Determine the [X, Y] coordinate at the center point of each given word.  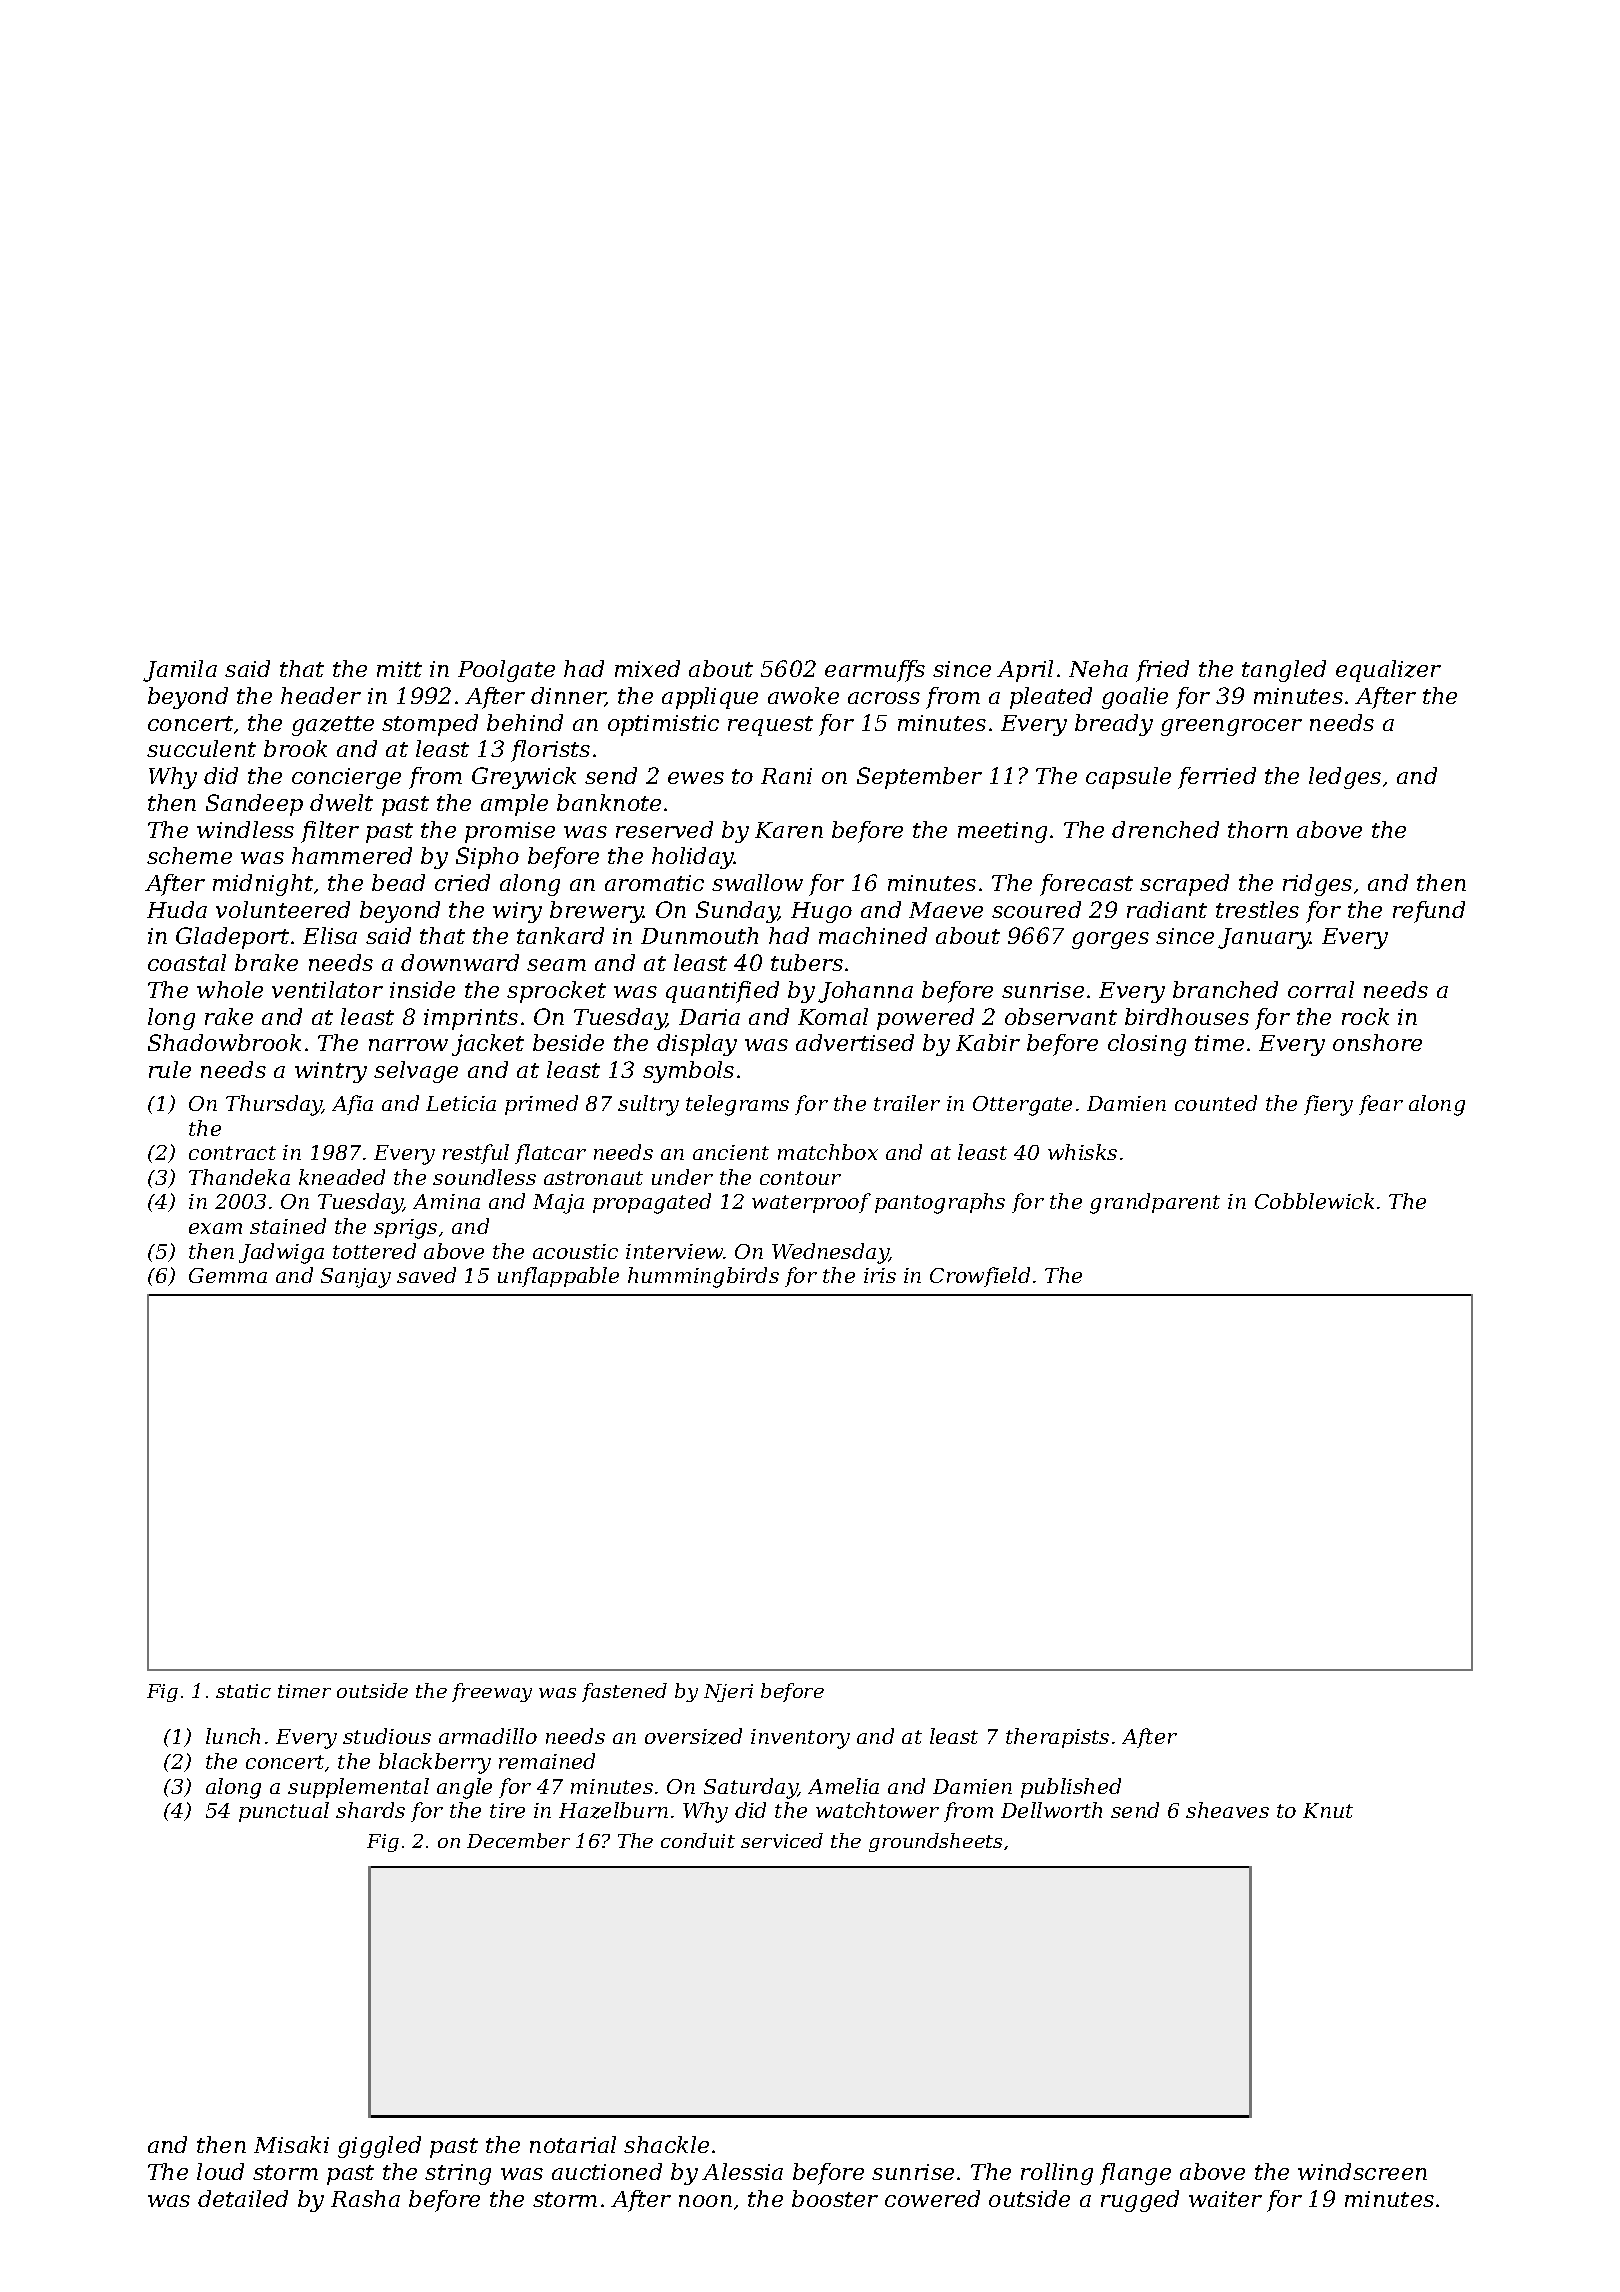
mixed [647, 668]
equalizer [1388, 671]
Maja [558, 1204]
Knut [1328, 1810]
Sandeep [254, 805]
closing [1147, 1045]
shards [370, 1810]
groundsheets [935, 1842]
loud [220, 2171]
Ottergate [1022, 1106]
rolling [1057, 2174]
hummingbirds [703, 1277]
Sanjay [356, 1278]
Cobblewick [1314, 1201]
